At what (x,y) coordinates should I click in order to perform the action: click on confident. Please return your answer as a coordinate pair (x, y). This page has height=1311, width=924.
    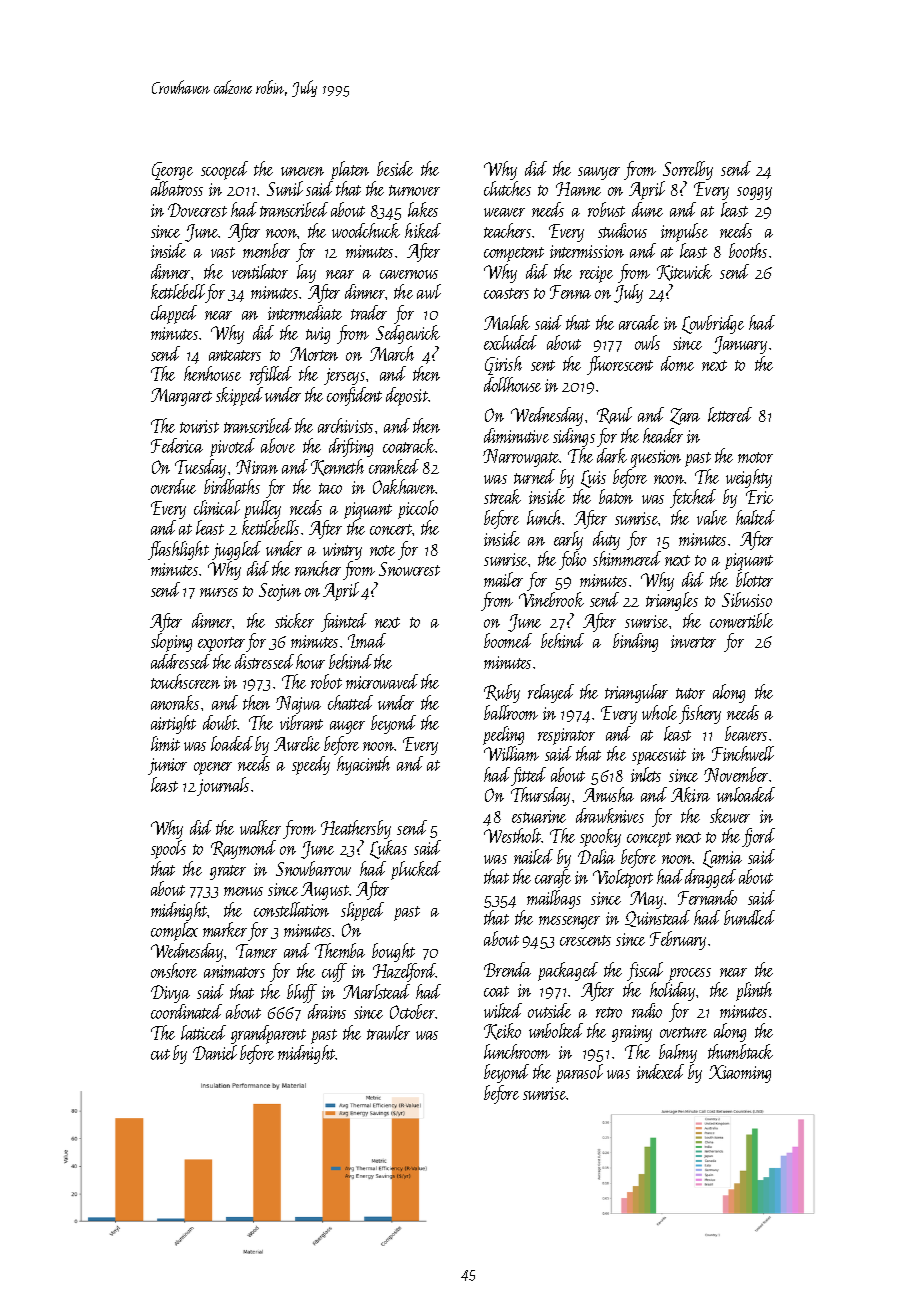
    Looking at the image, I should click on (354, 396).
